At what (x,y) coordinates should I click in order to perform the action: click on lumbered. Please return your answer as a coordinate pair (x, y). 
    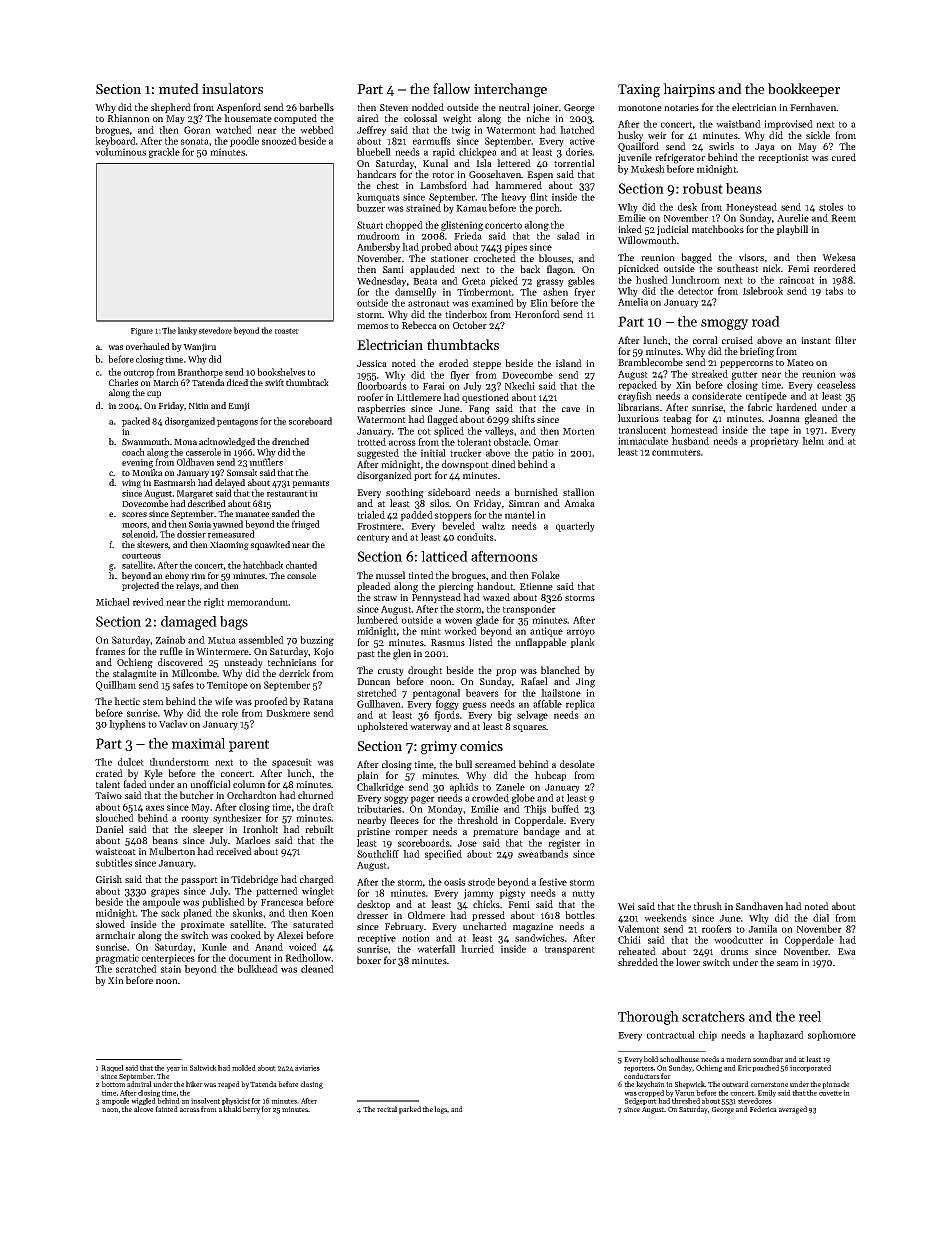
    Looking at the image, I should click on (377, 620).
